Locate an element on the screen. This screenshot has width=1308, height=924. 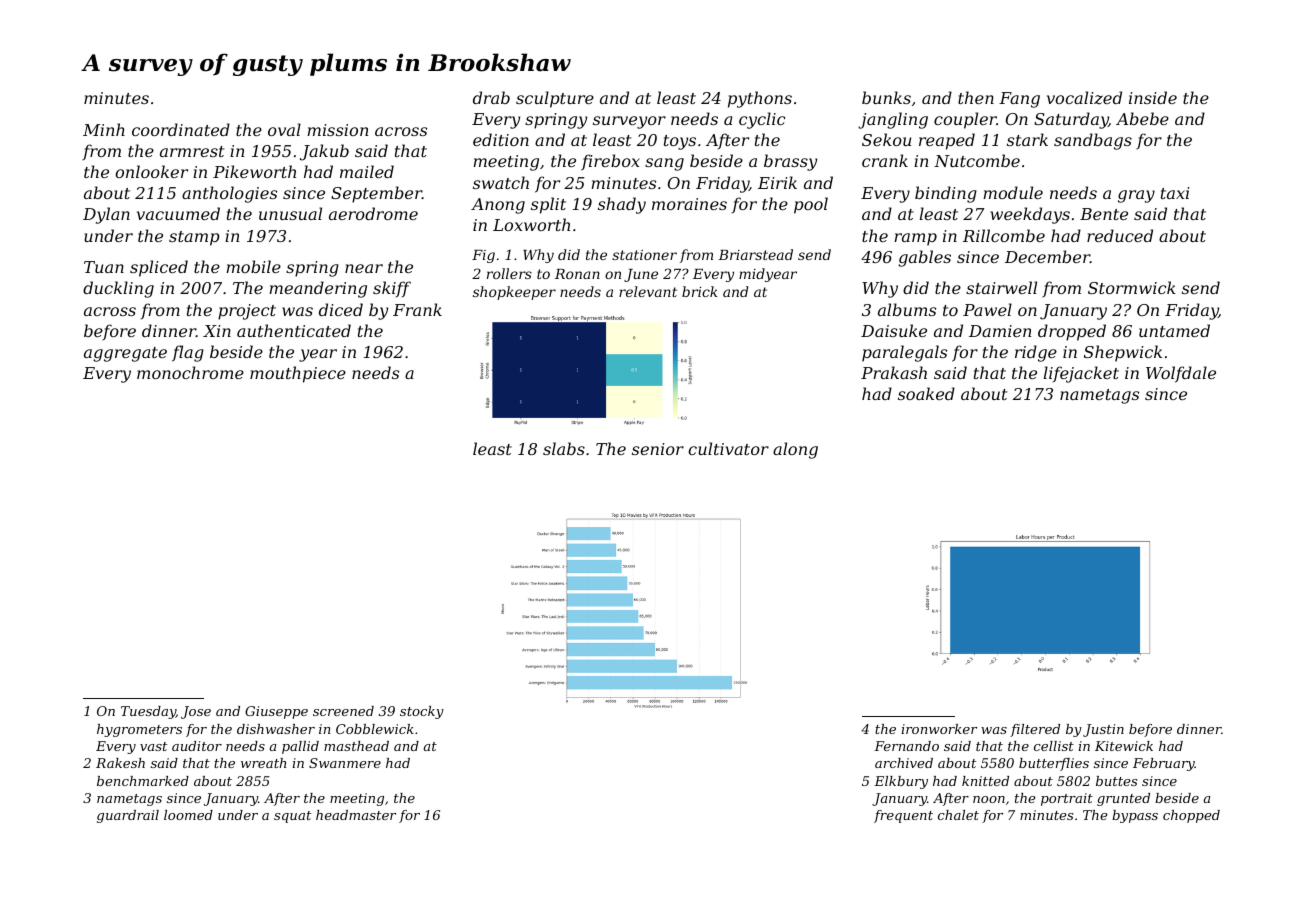
cultivator is located at coordinates (728, 448).
